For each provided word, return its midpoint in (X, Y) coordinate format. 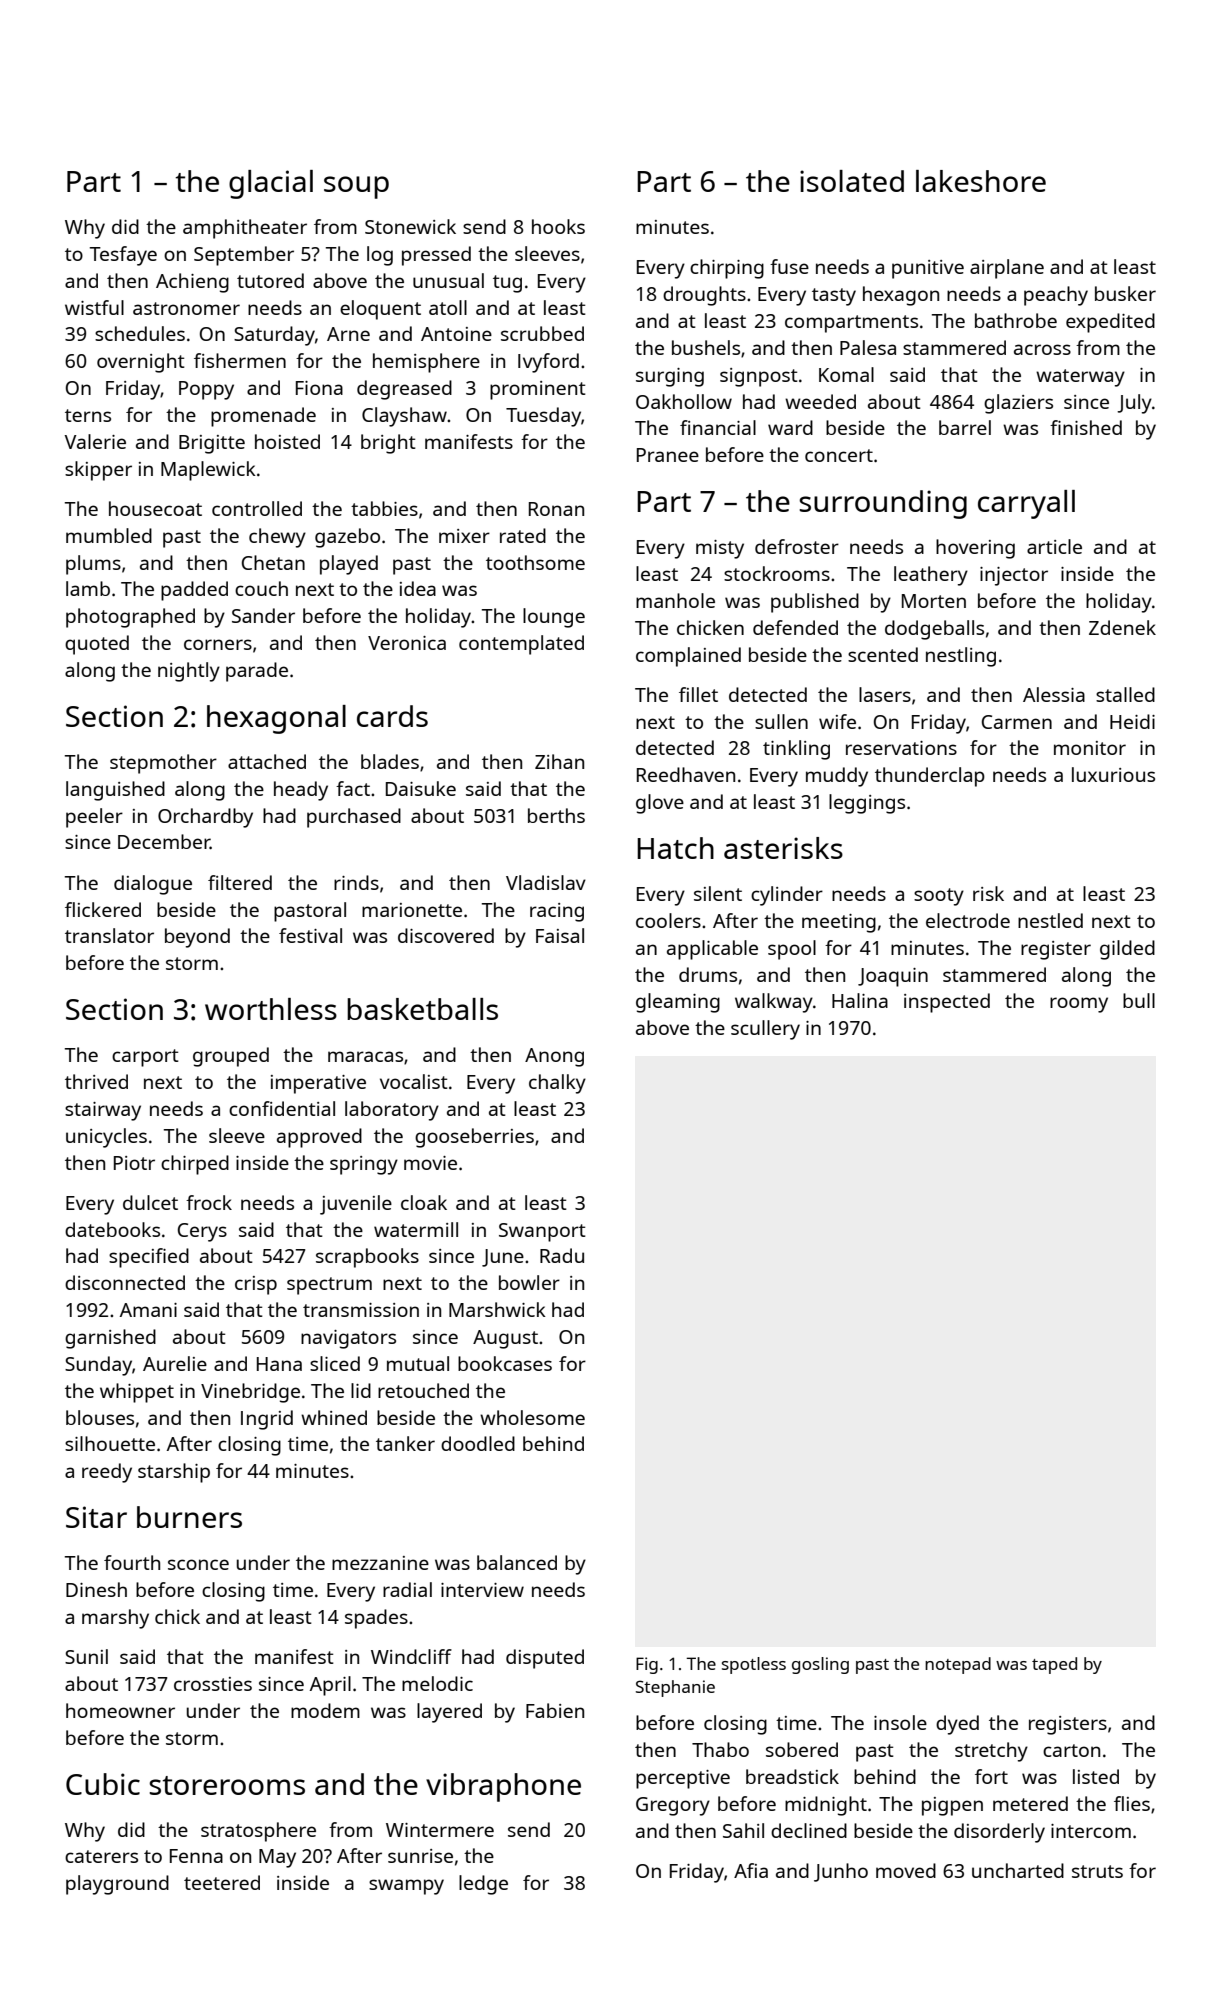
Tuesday (543, 417)
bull (1139, 1000)
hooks (558, 226)
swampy (406, 1887)
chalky (557, 1084)
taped (1054, 1665)
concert (839, 455)
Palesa (868, 347)
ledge (483, 1885)
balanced (517, 1562)
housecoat (155, 508)
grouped (231, 1057)
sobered (802, 1749)
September (244, 256)
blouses (100, 1417)
